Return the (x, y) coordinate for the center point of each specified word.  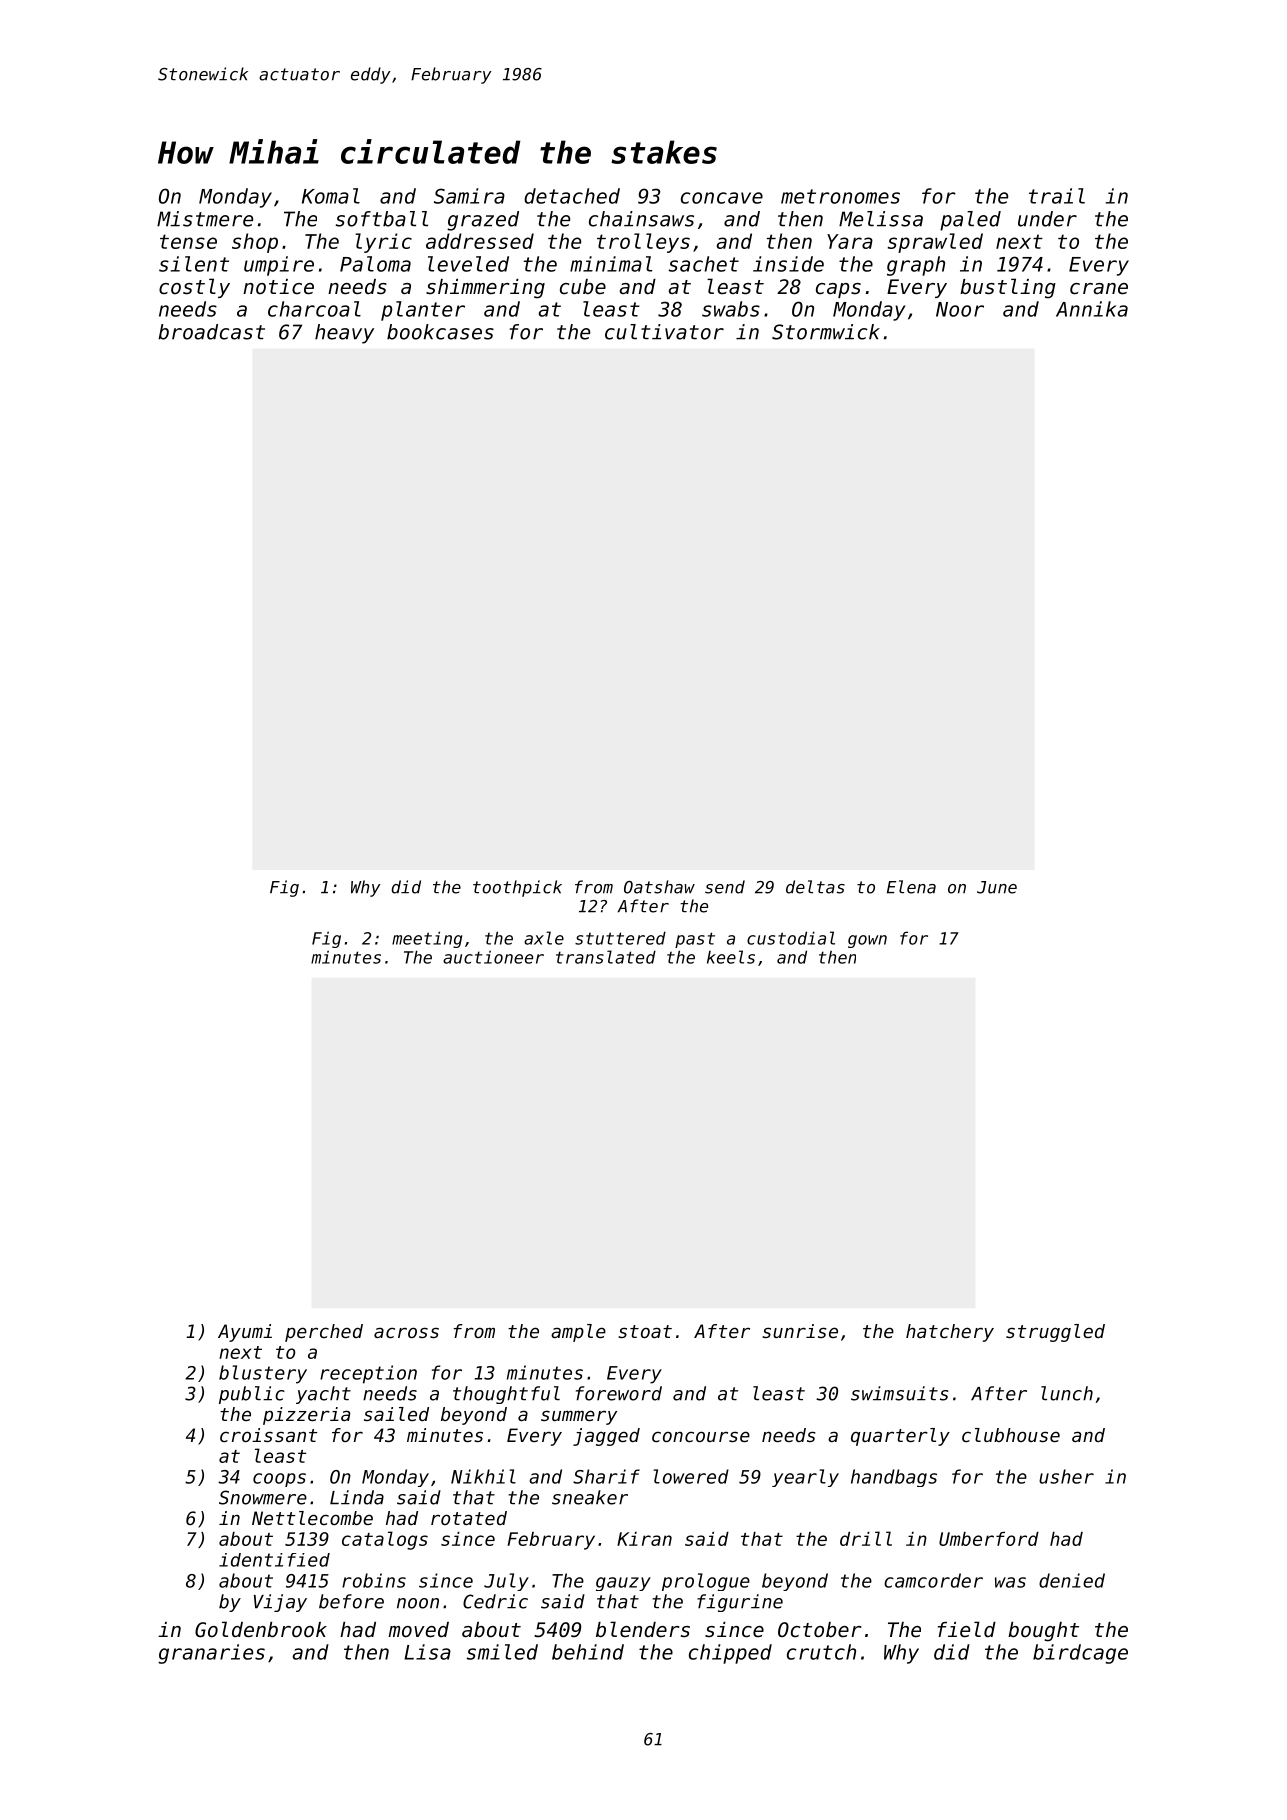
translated (606, 957)
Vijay (280, 1603)
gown (867, 941)
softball (381, 219)
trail (1057, 196)
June (997, 887)
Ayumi (245, 1333)
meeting (427, 939)
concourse (701, 1436)
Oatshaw (659, 887)
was (1010, 1582)
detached (572, 196)
